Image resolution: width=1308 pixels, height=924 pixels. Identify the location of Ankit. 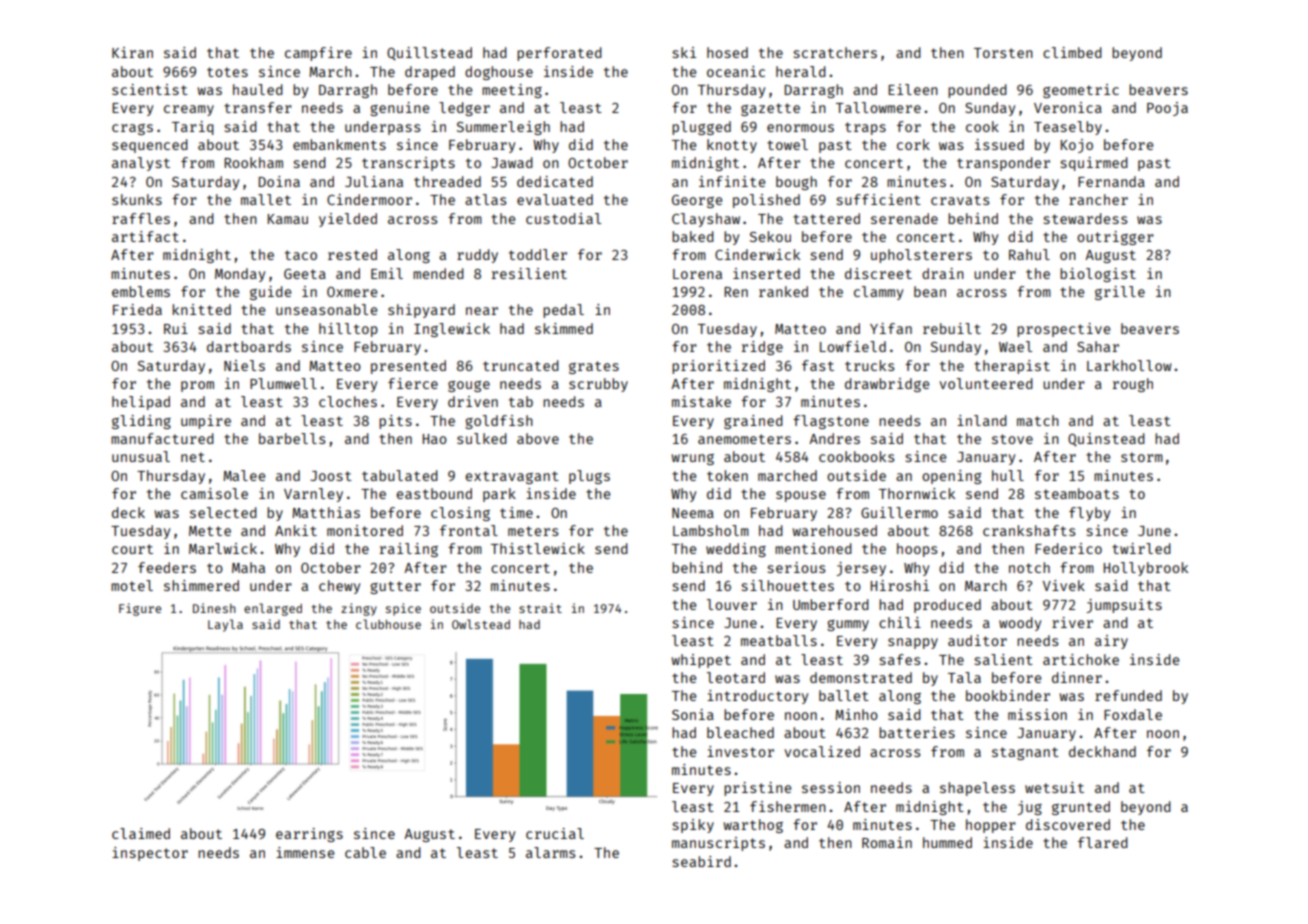
(296, 530).
